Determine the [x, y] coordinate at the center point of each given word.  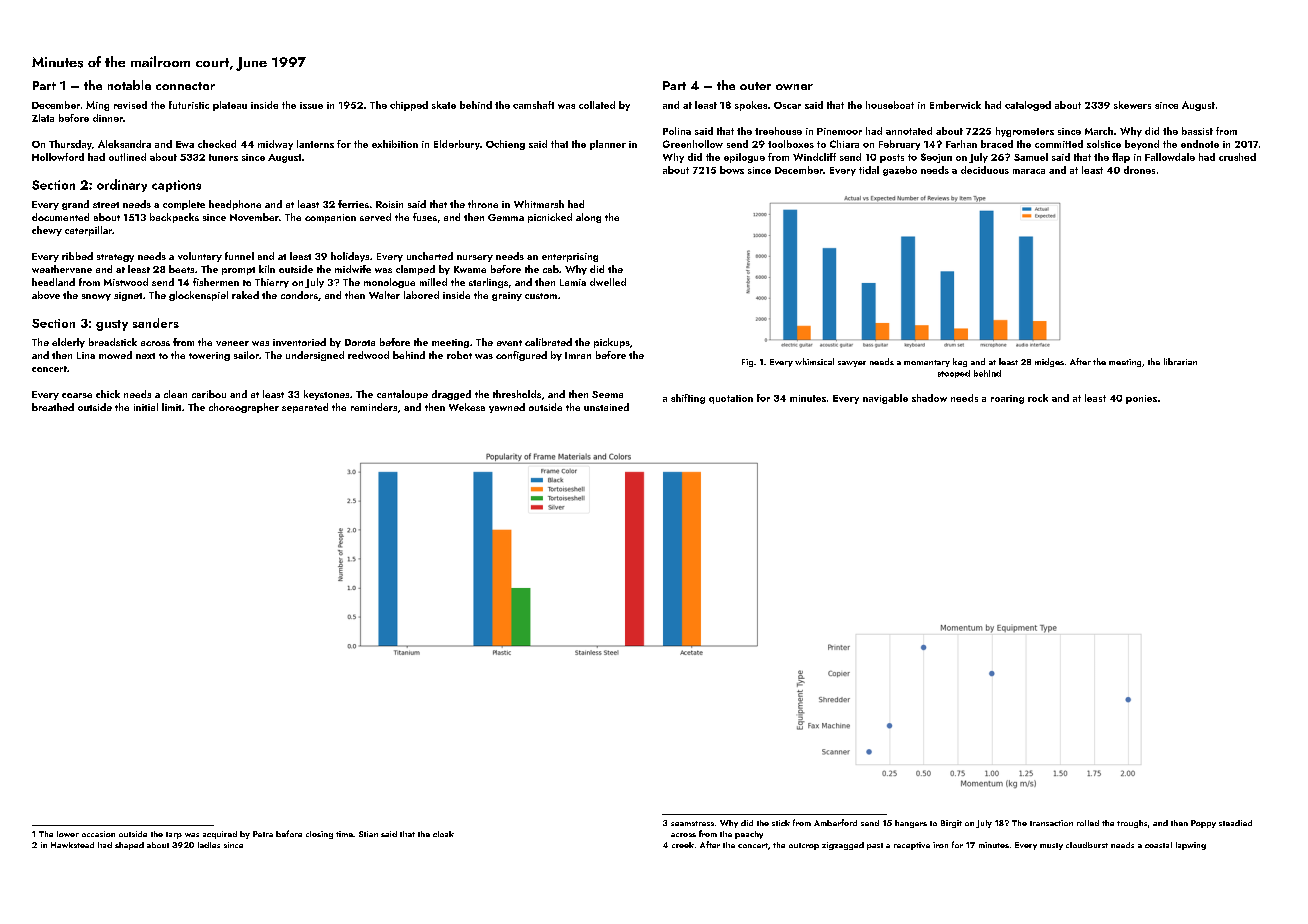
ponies [1141, 399]
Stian [368, 834]
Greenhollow [693, 144]
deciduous [985, 170]
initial [146, 407]
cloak [443, 834]
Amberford [835, 822]
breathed [53, 407]
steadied [1235, 823]
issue [311, 105]
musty [1051, 846]
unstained [606, 407]
